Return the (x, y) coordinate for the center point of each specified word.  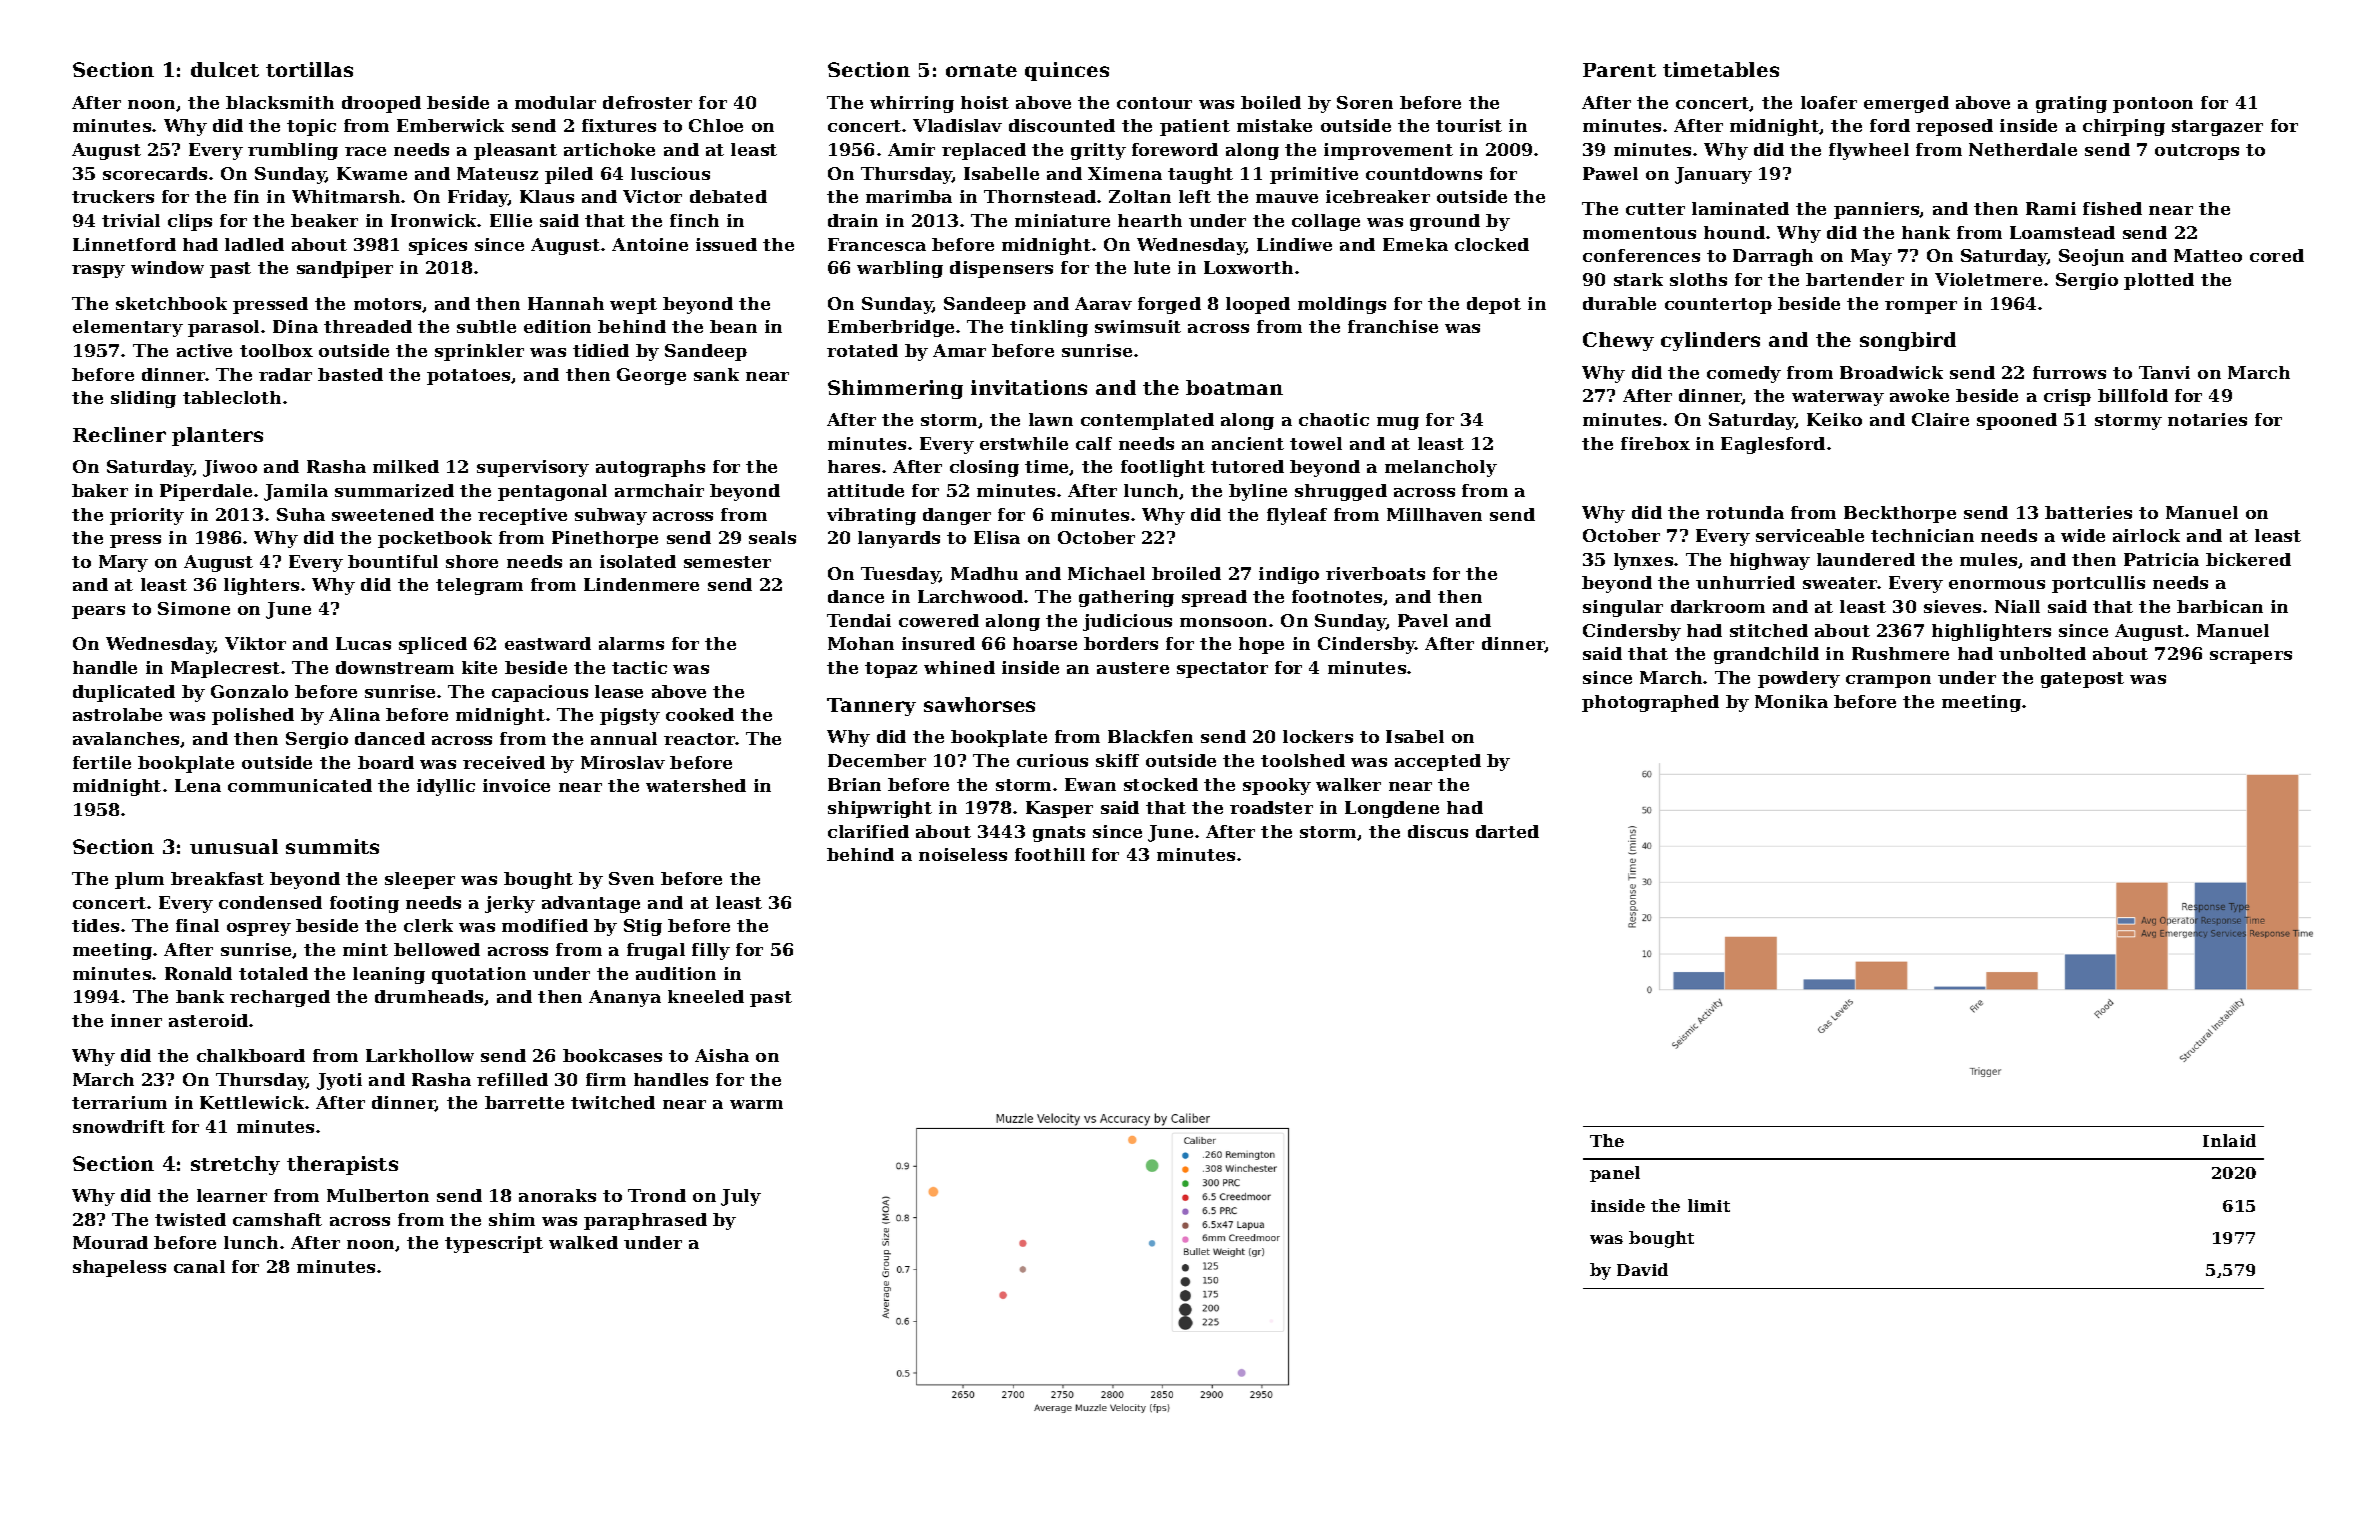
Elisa (997, 537)
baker (100, 490)
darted (1507, 831)
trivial (131, 220)
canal (199, 1266)
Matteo (2208, 255)
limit (1709, 1205)
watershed (696, 785)
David (1642, 1269)
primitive (1314, 175)
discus (1438, 831)
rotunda (1745, 512)
